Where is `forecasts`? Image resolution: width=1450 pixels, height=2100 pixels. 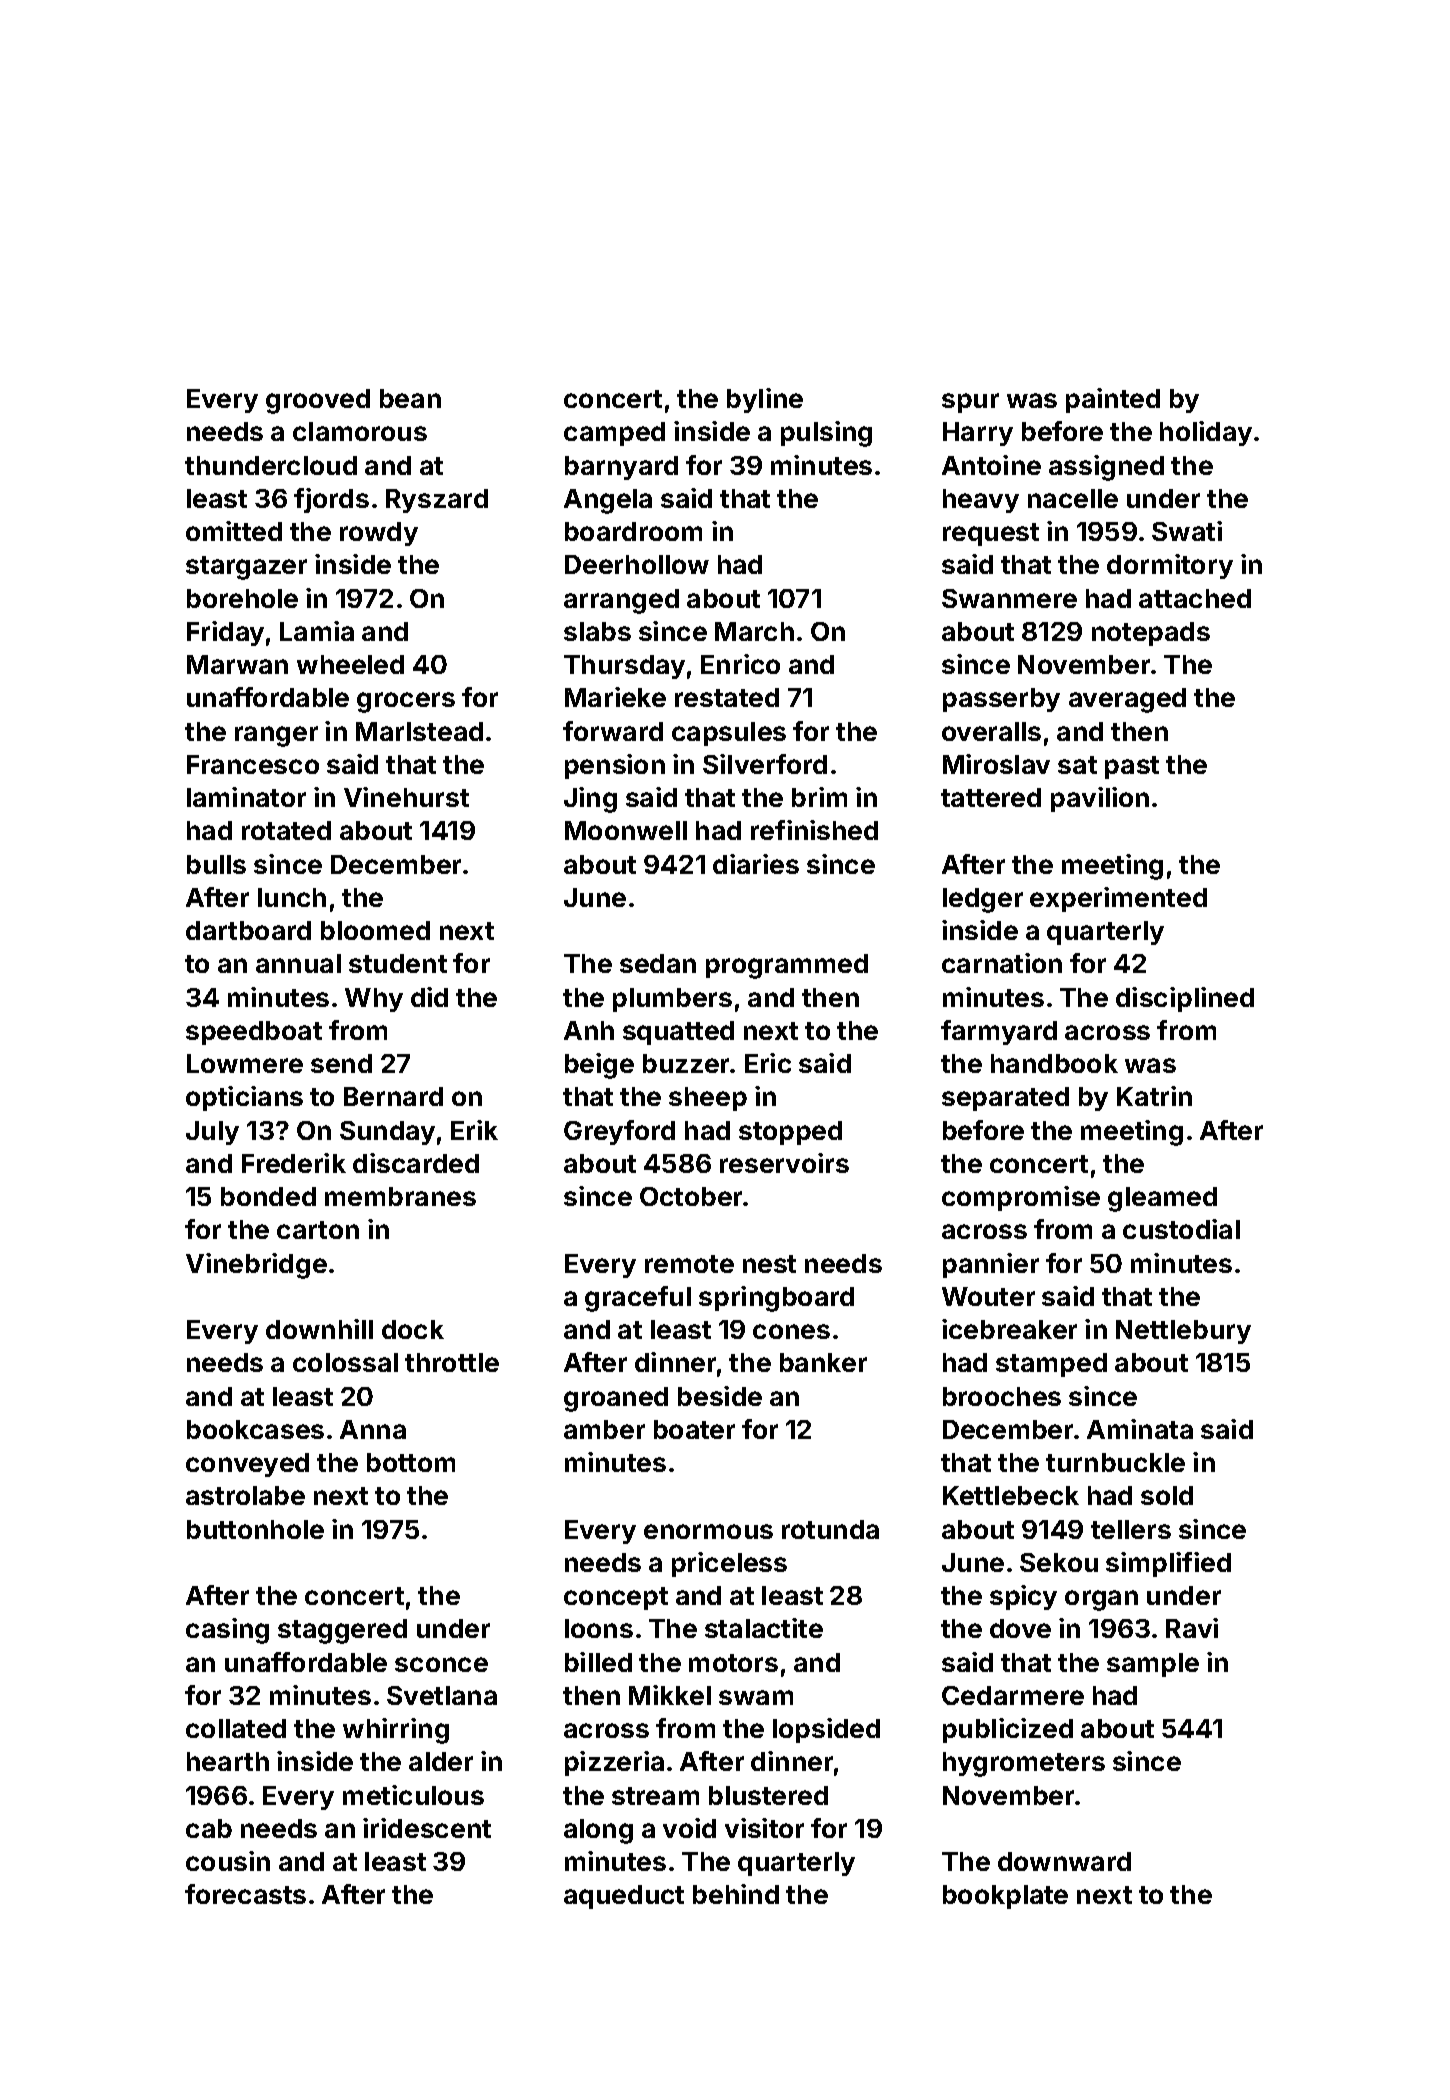
forecasts is located at coordinates (245, 1894).
